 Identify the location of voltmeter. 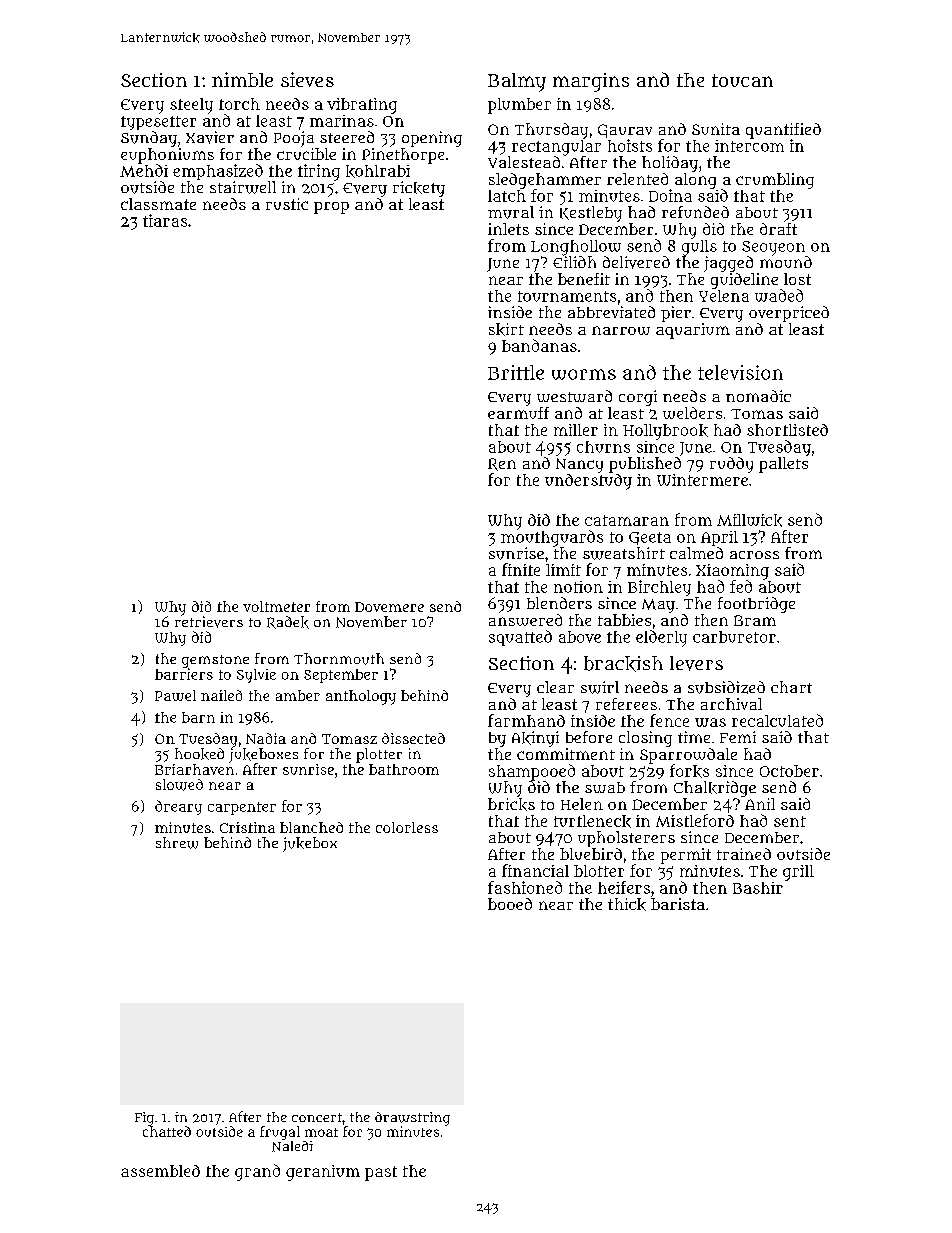
(276, 606).
